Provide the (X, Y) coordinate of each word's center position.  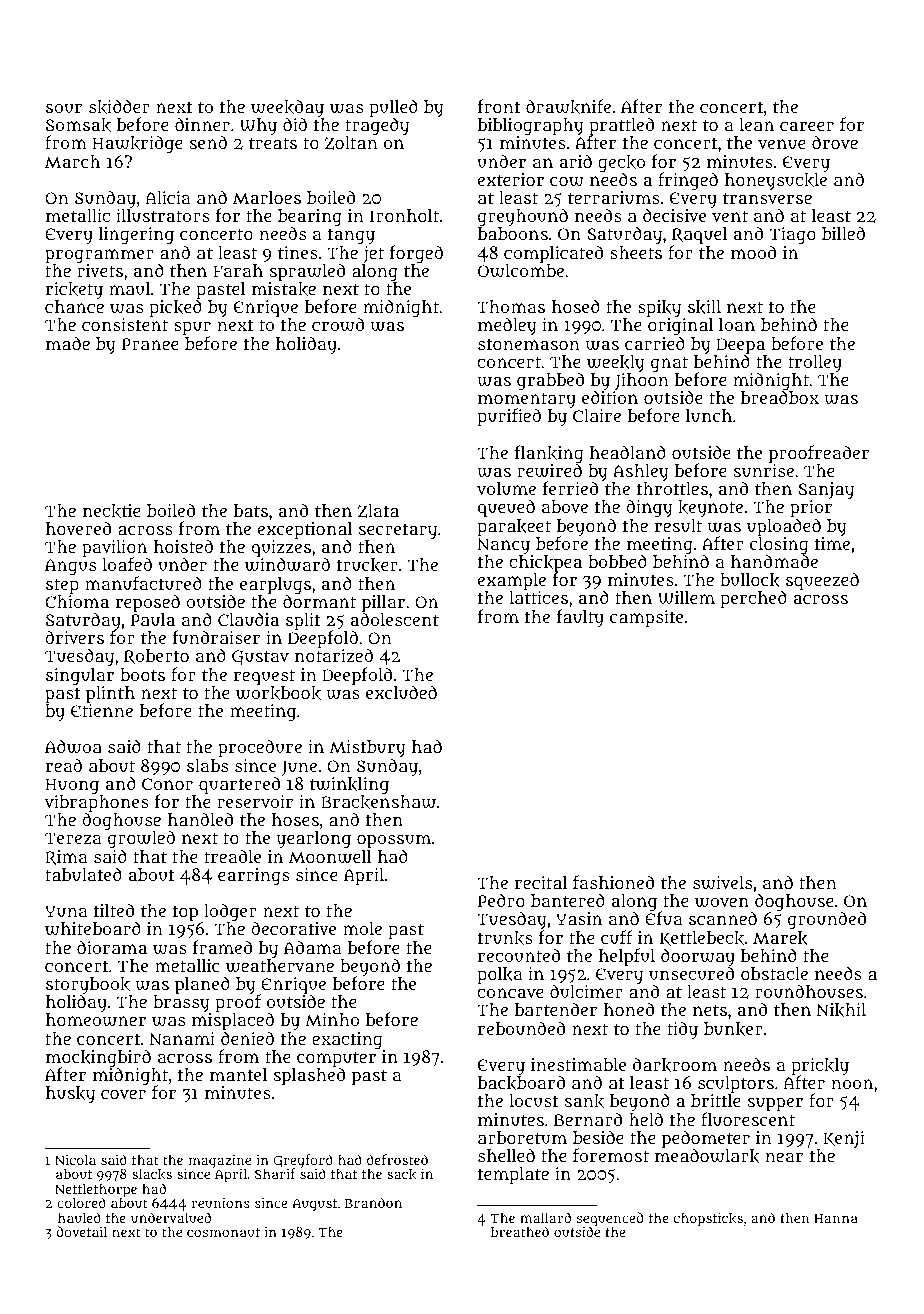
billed (843, 233)
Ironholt (404, 215)
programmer (99, 256)
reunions (221, 1203)
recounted (519, 955)
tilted (114, 910)
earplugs (275, 586)
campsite (646, 618)
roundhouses (809, 991)
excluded (401, 692)
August (314, 1205)
